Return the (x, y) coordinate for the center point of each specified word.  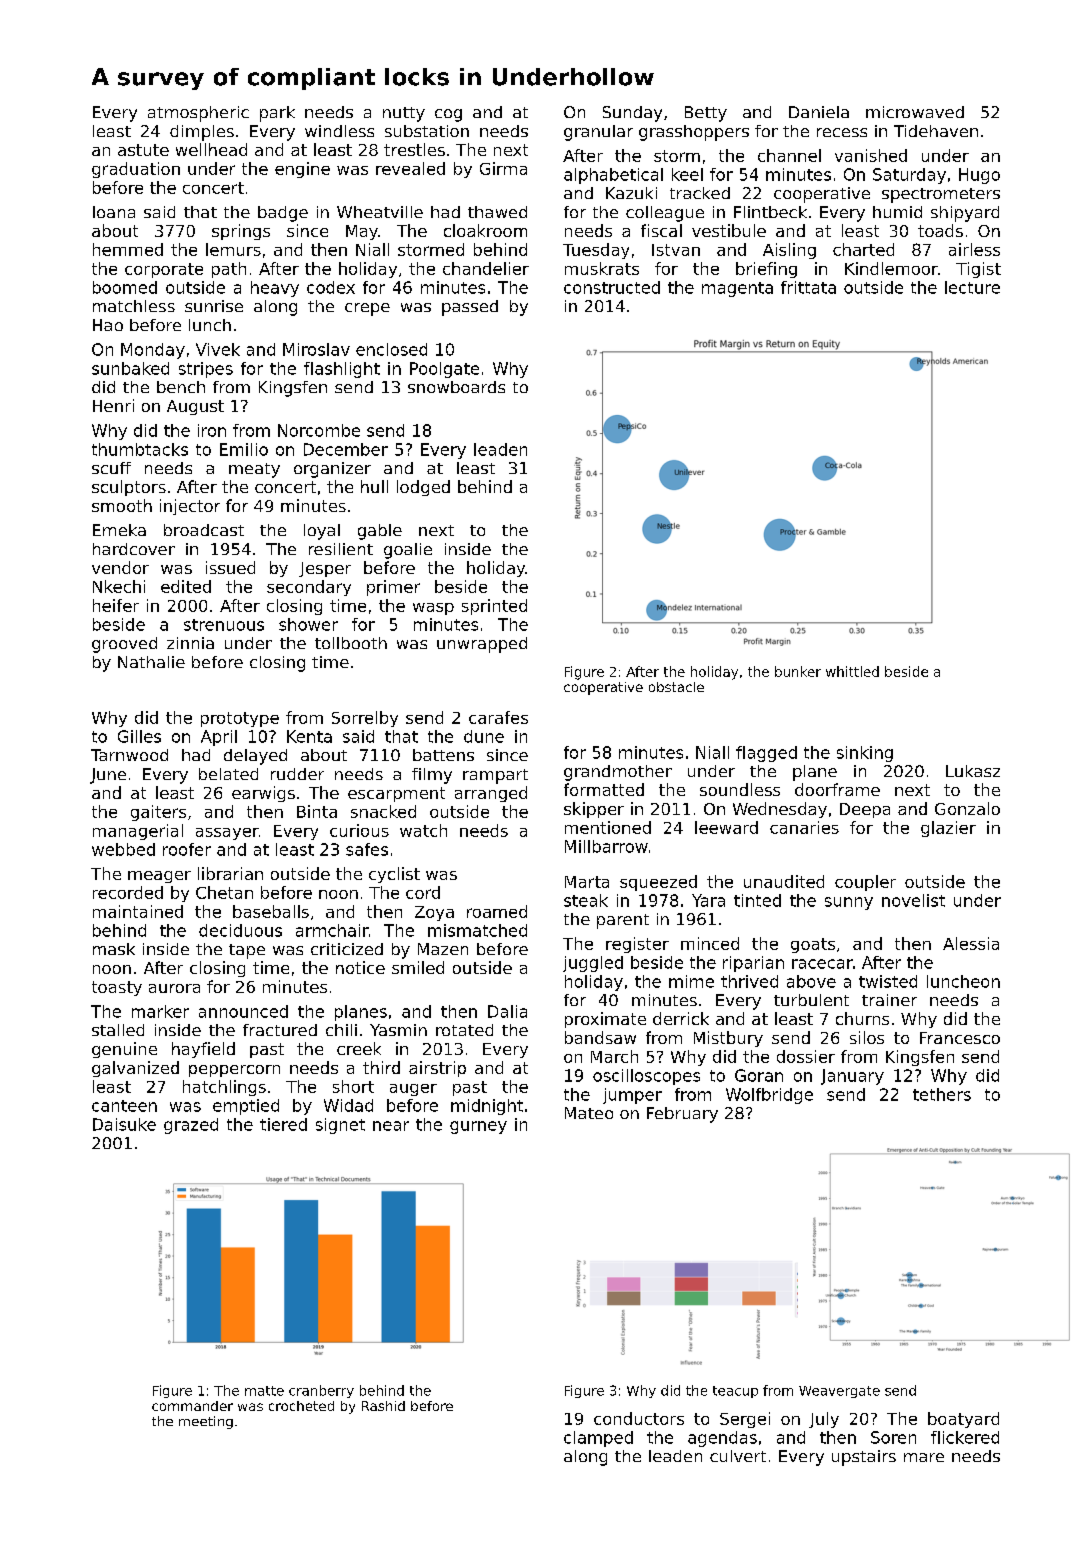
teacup (735, 1392)
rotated (464, 1030)
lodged (423, 488)
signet (340, 1126)
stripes (206, 370)
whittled (852, 671)
